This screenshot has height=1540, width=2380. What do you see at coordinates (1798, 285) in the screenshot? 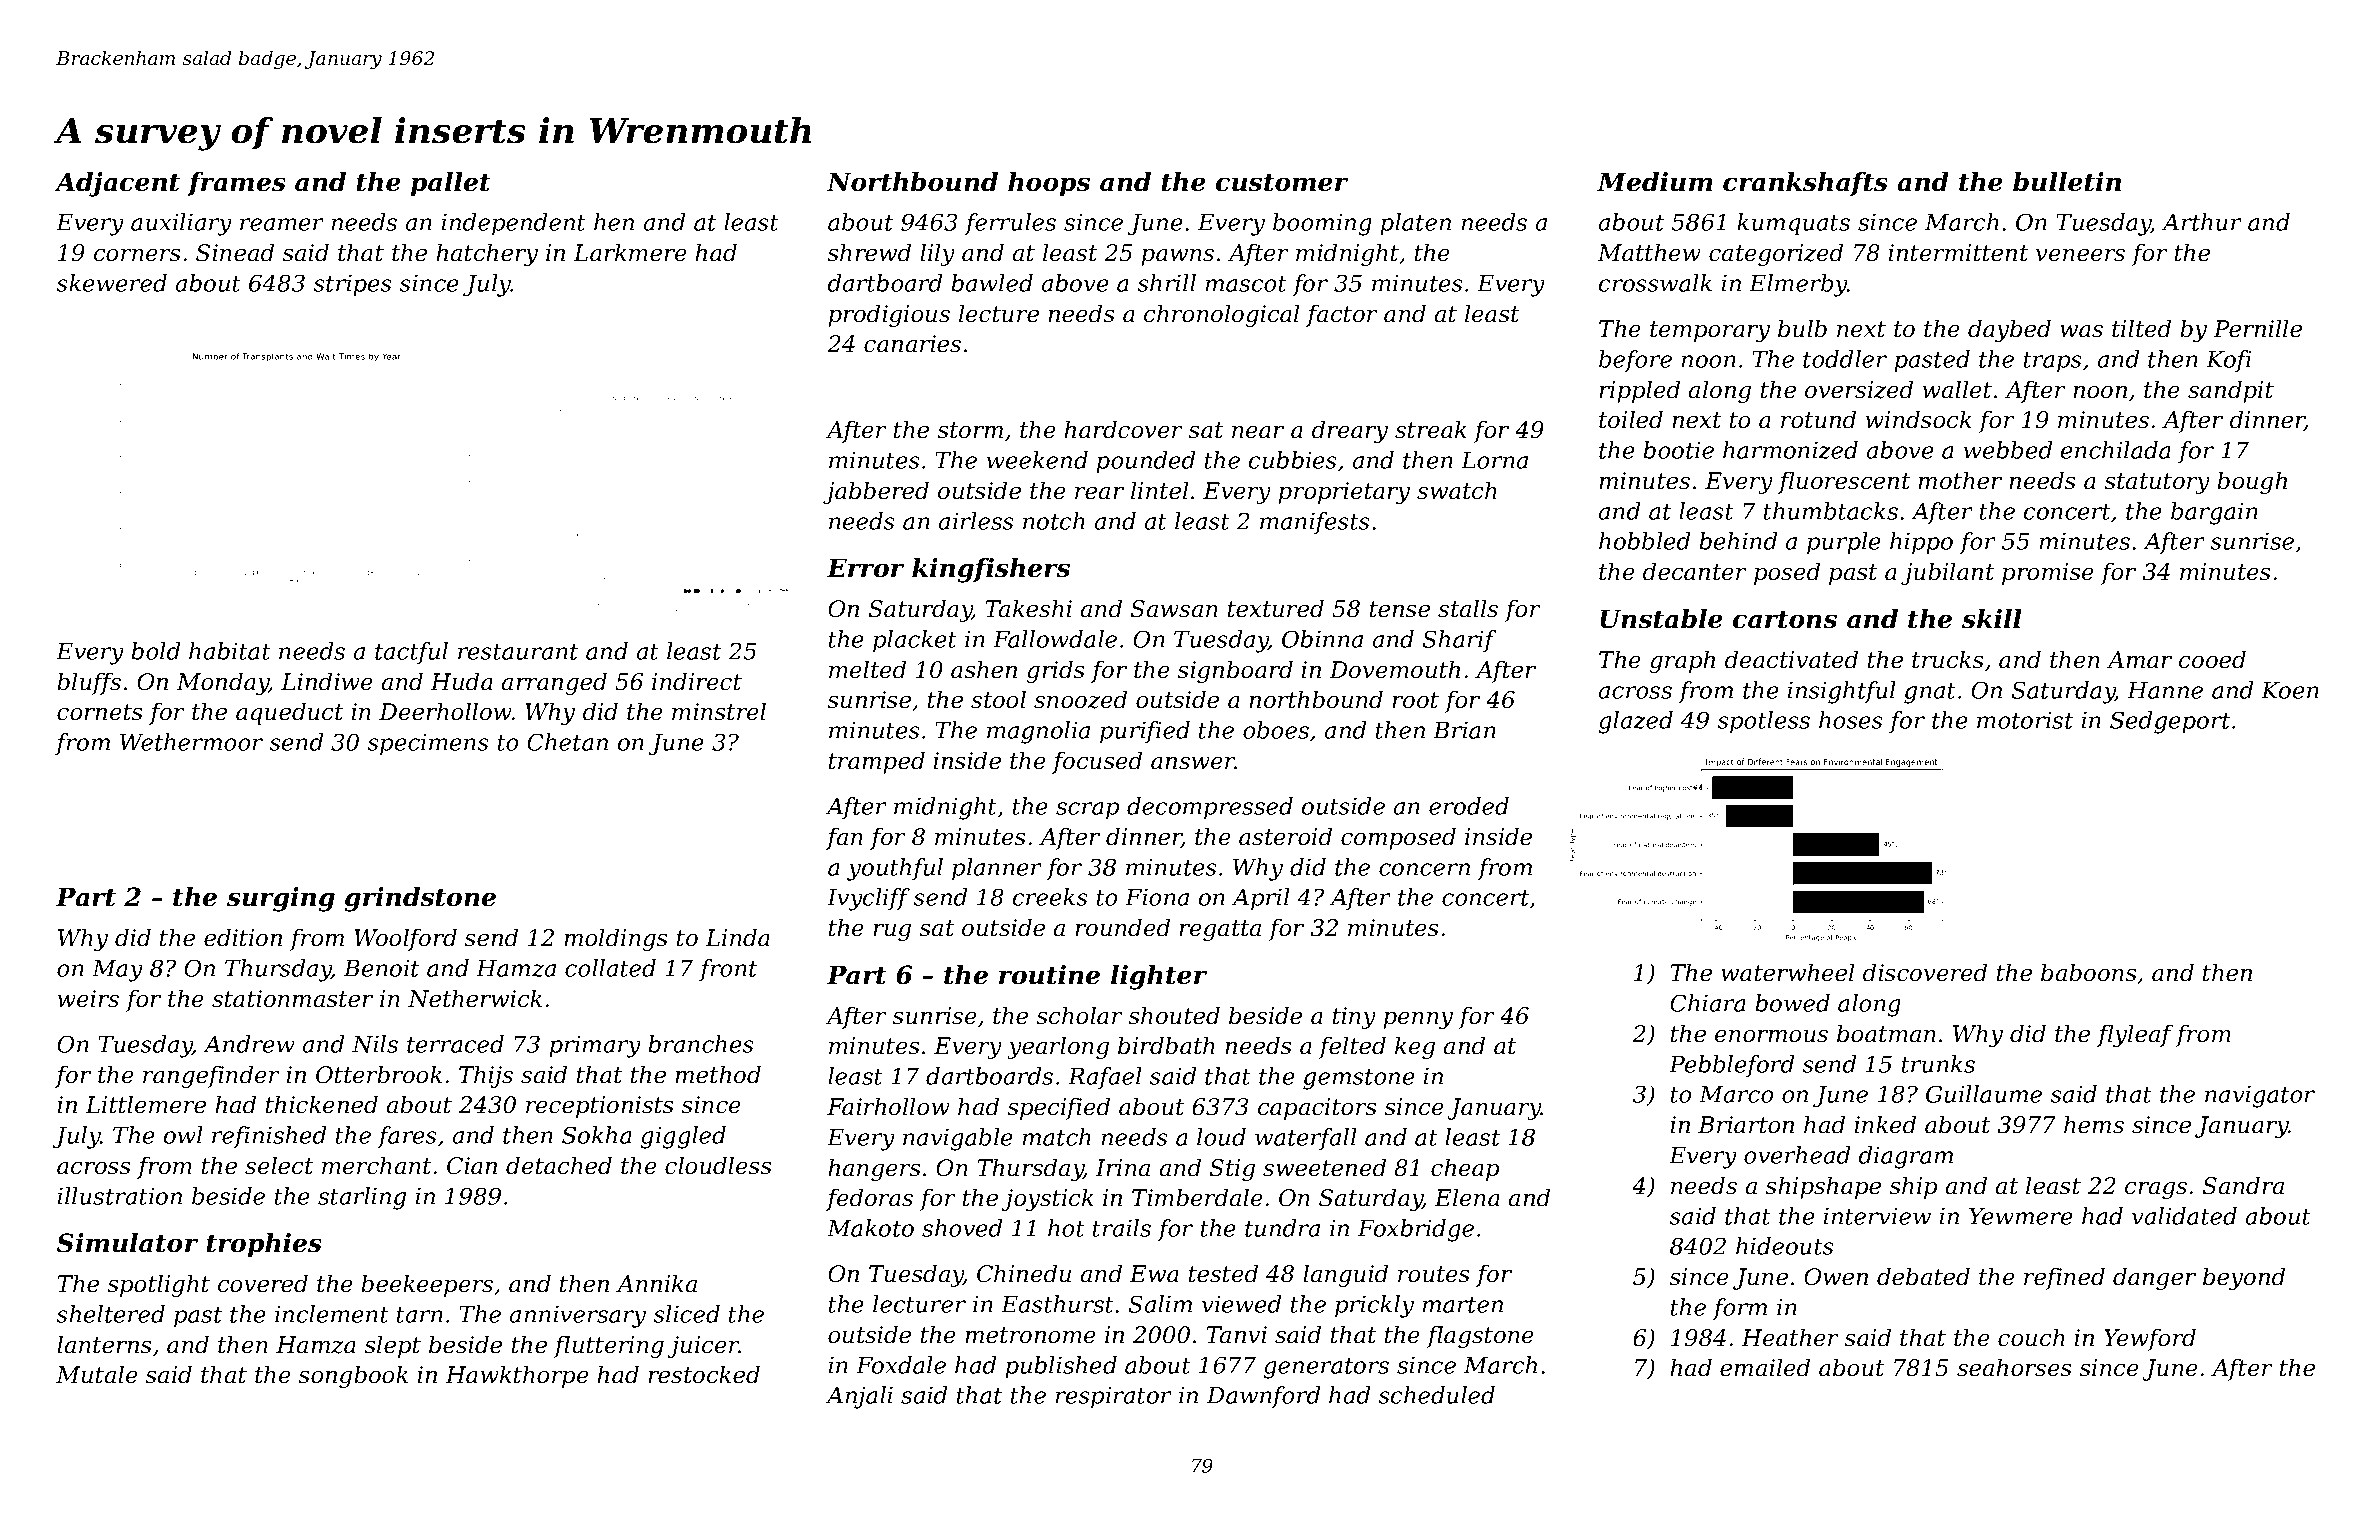
I see `Elmerby` at bounding box center [1798, 285].
